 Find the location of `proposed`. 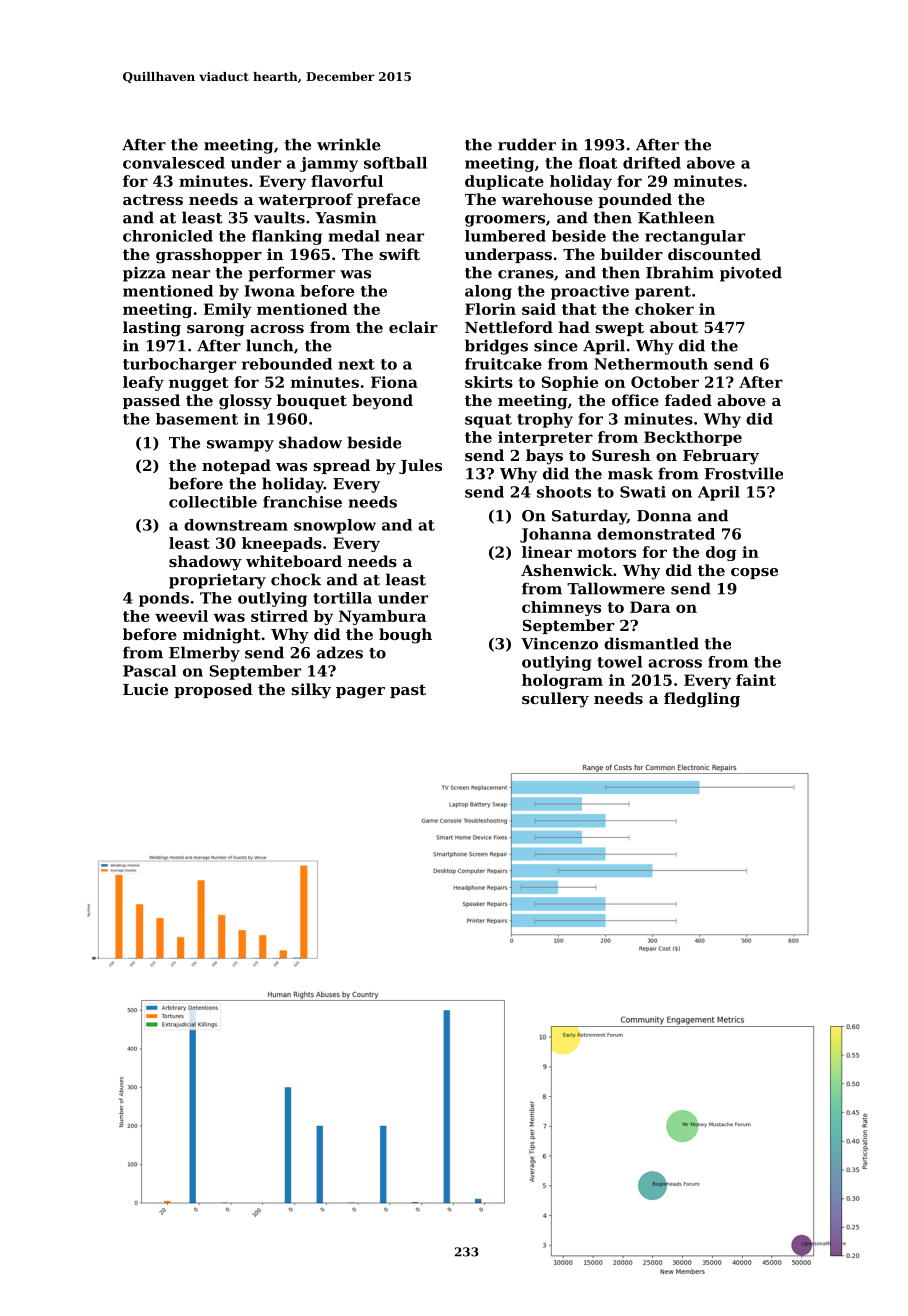

proposed is located at coordinates (213, 690).
